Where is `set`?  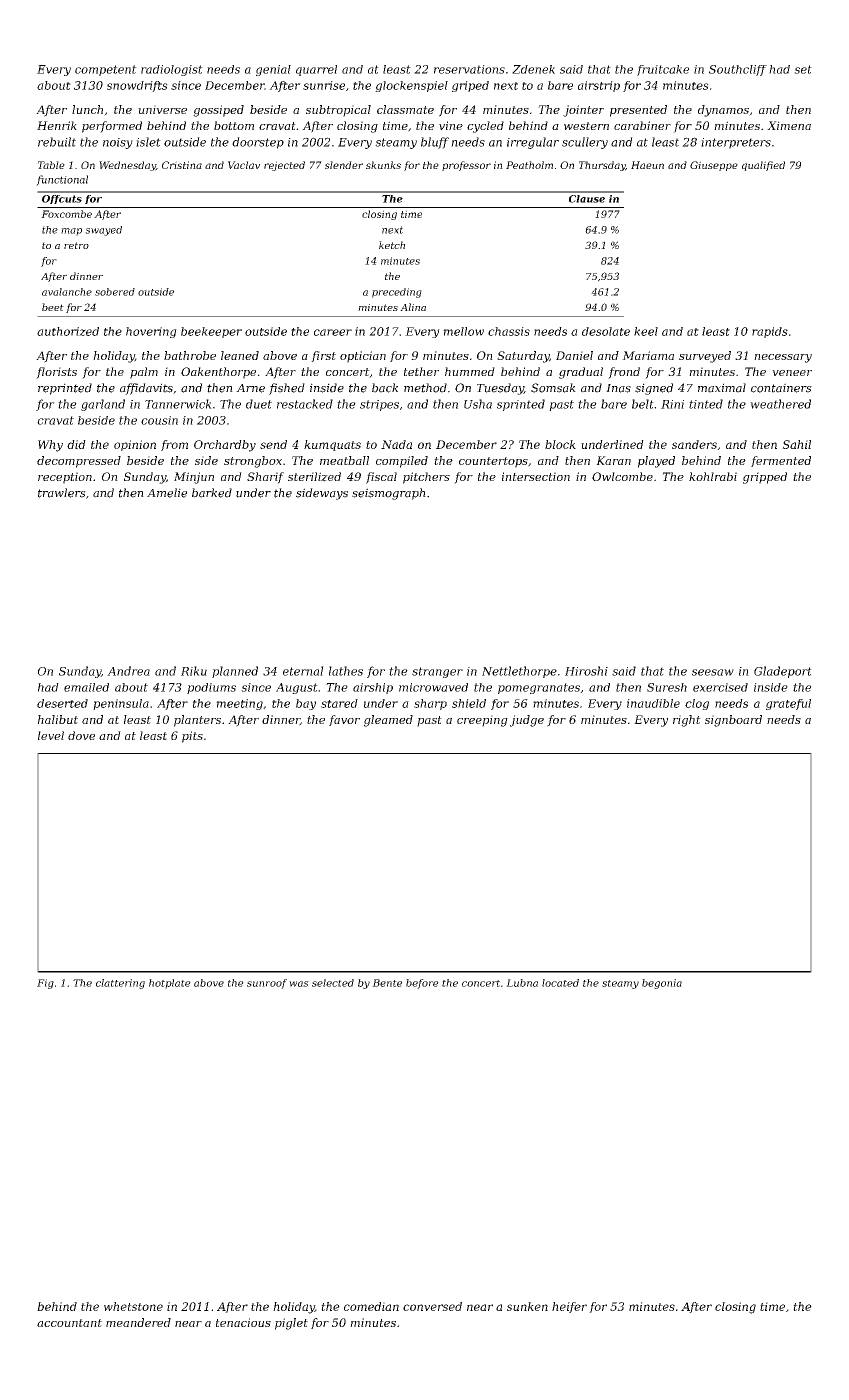 set is located at coordinates (803, 69).
